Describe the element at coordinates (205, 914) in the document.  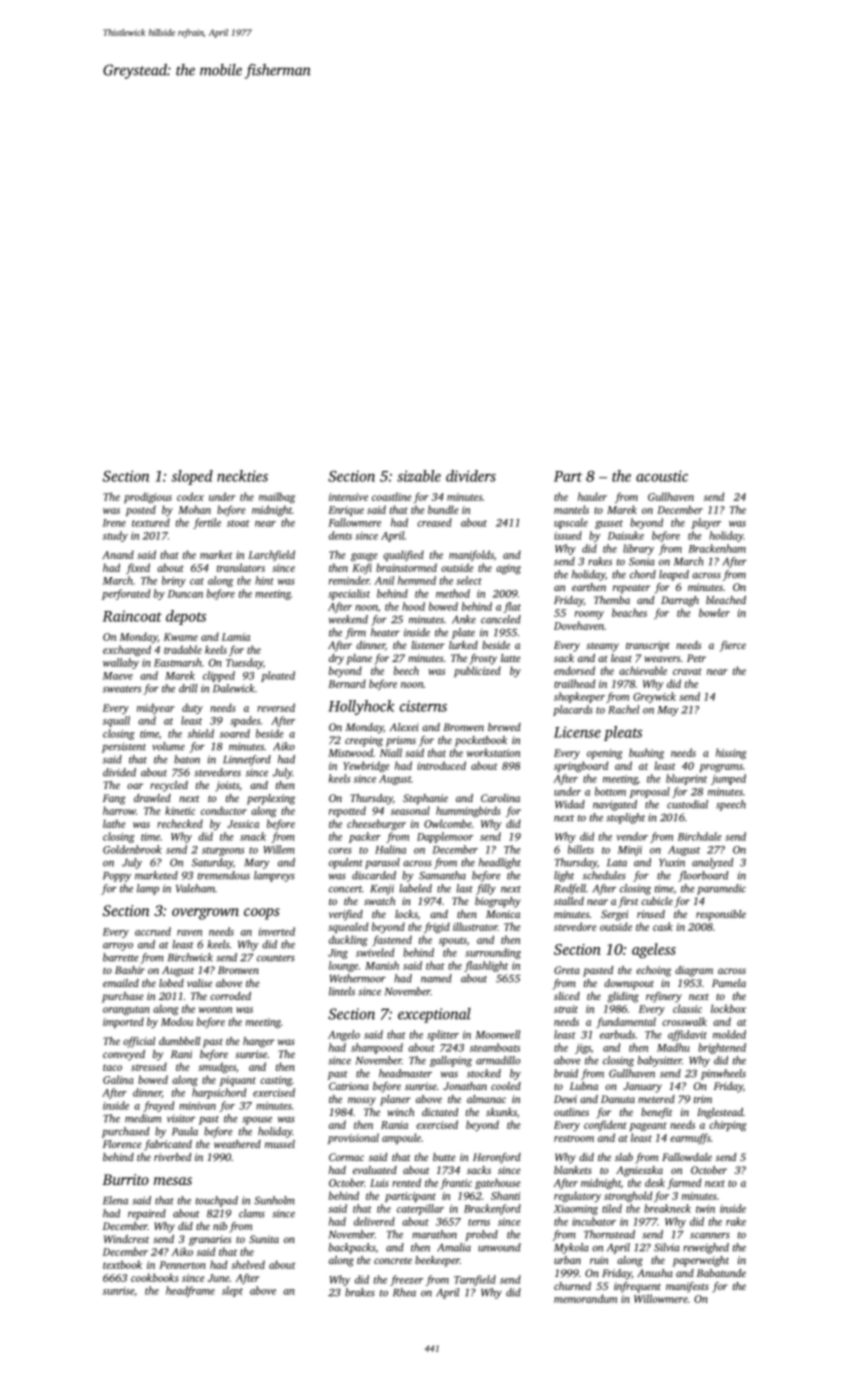
I see `overgrown` at that location.
